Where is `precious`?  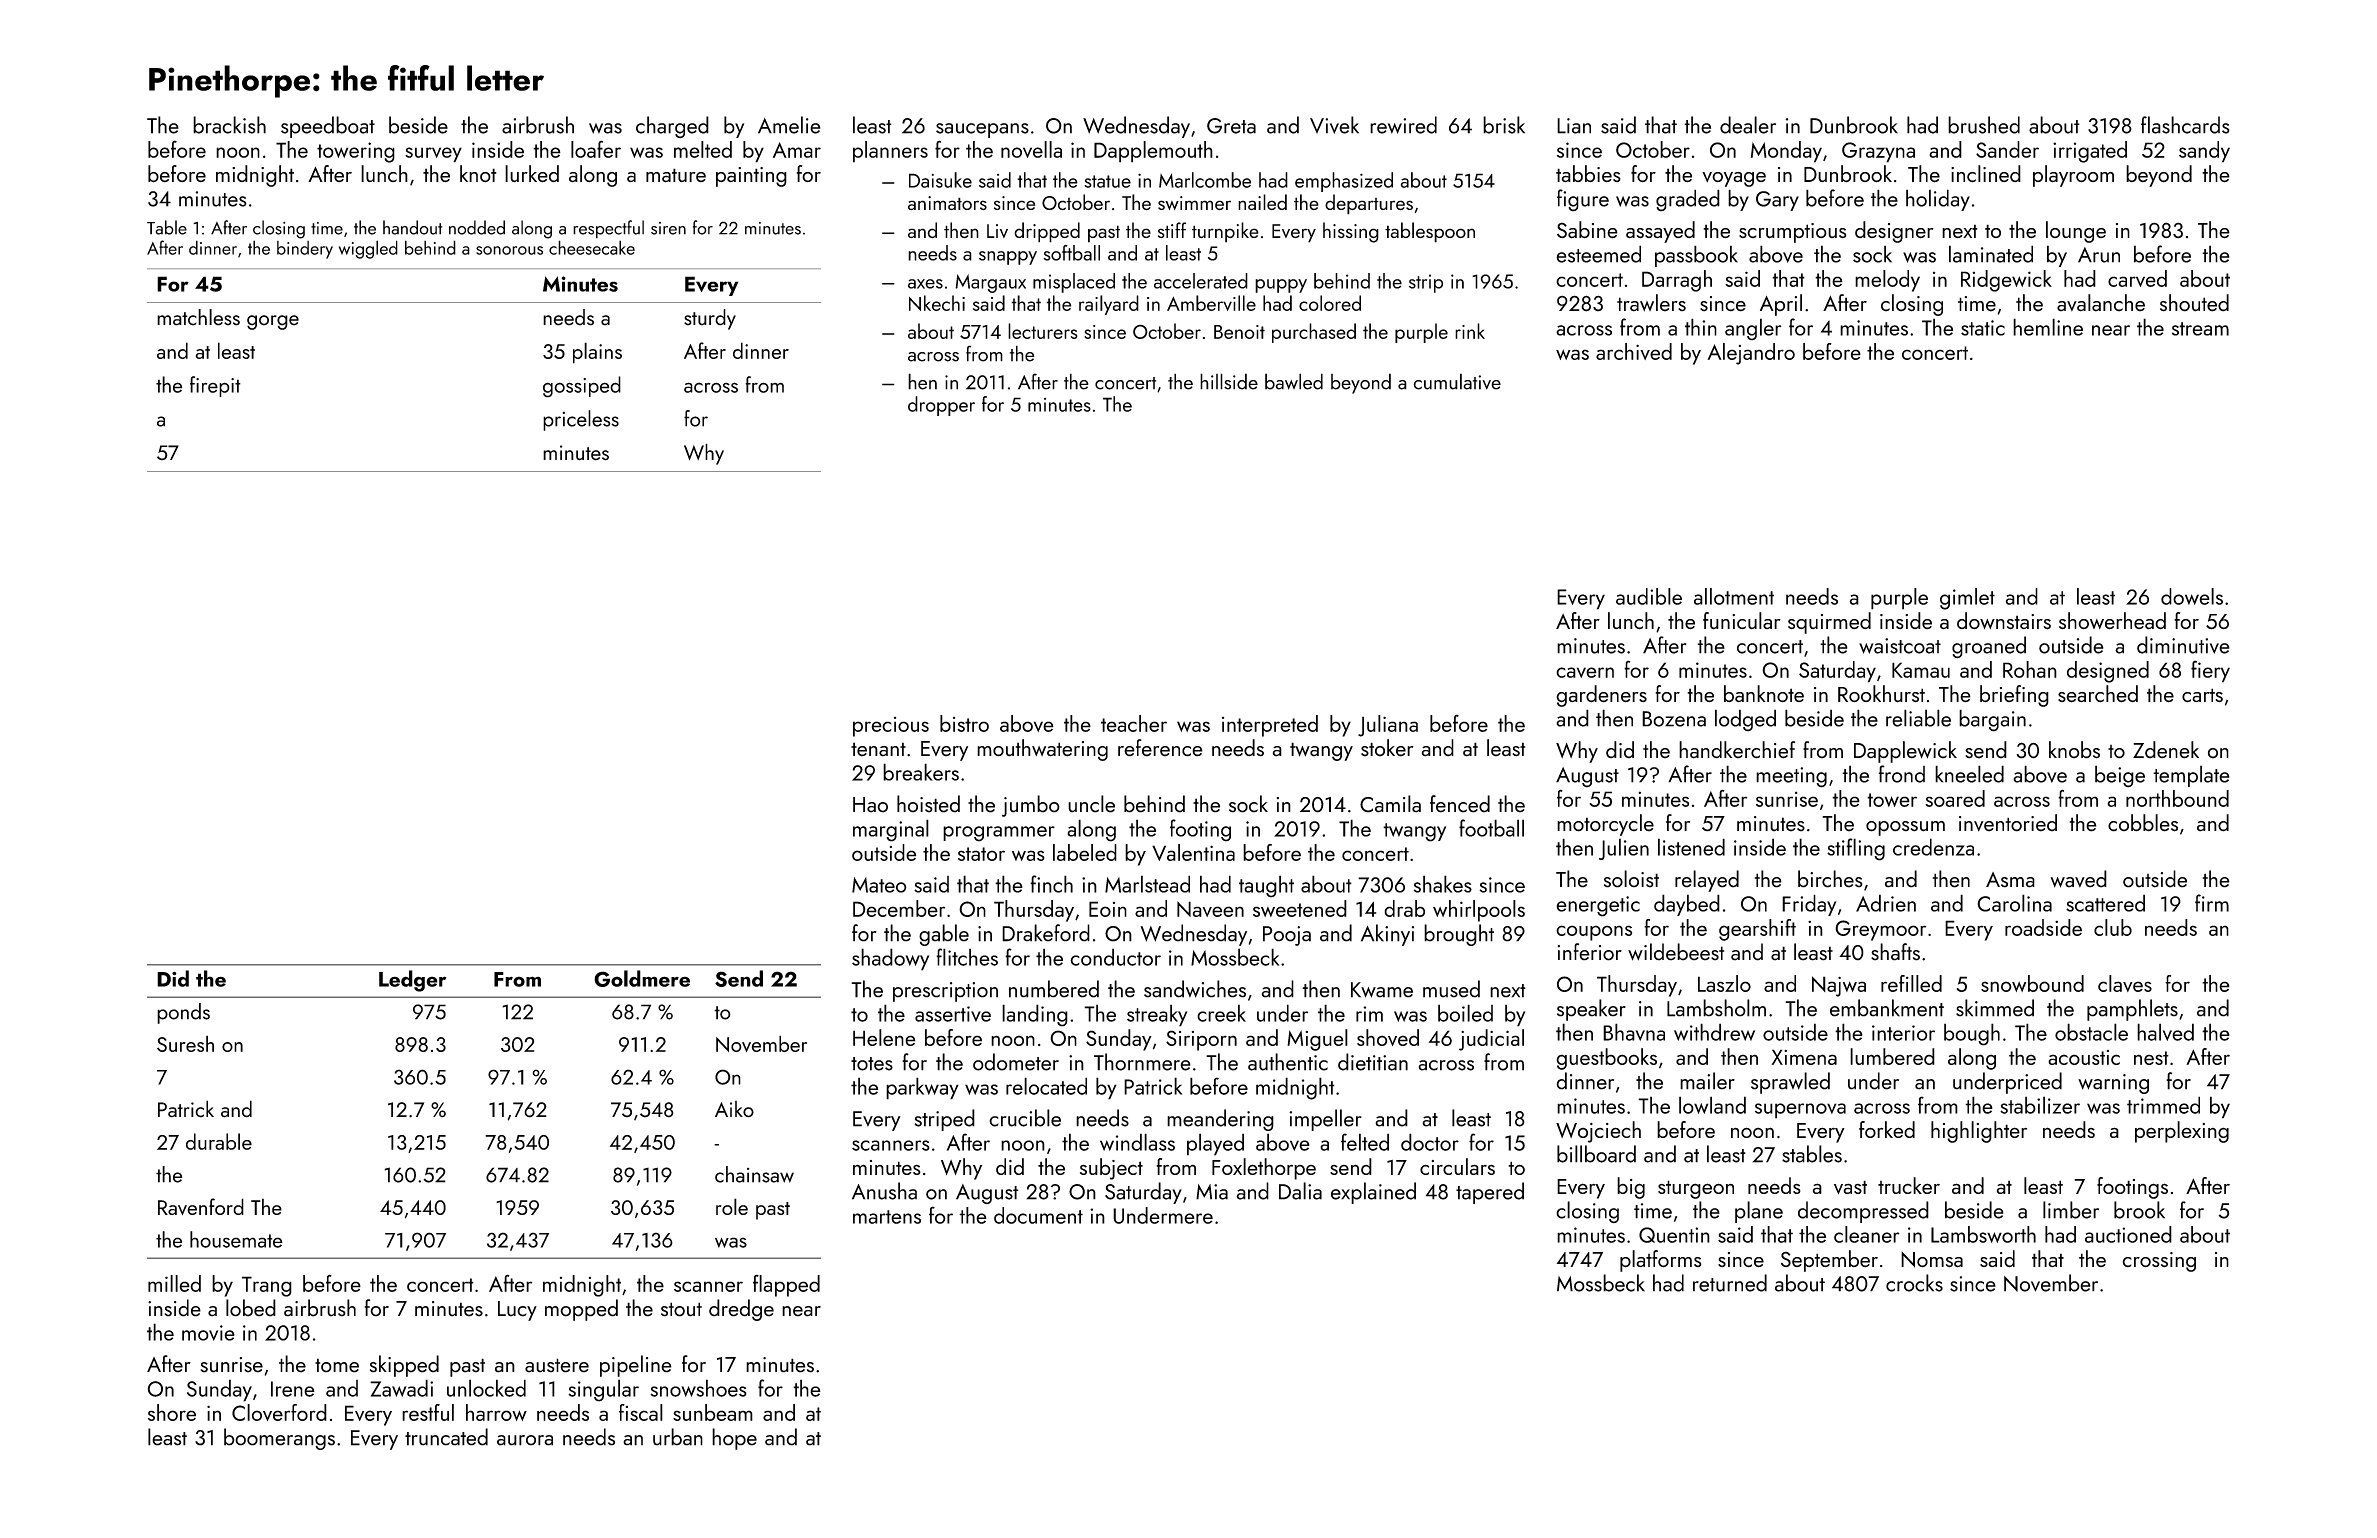
precious is located at coordinates (891, 727).
